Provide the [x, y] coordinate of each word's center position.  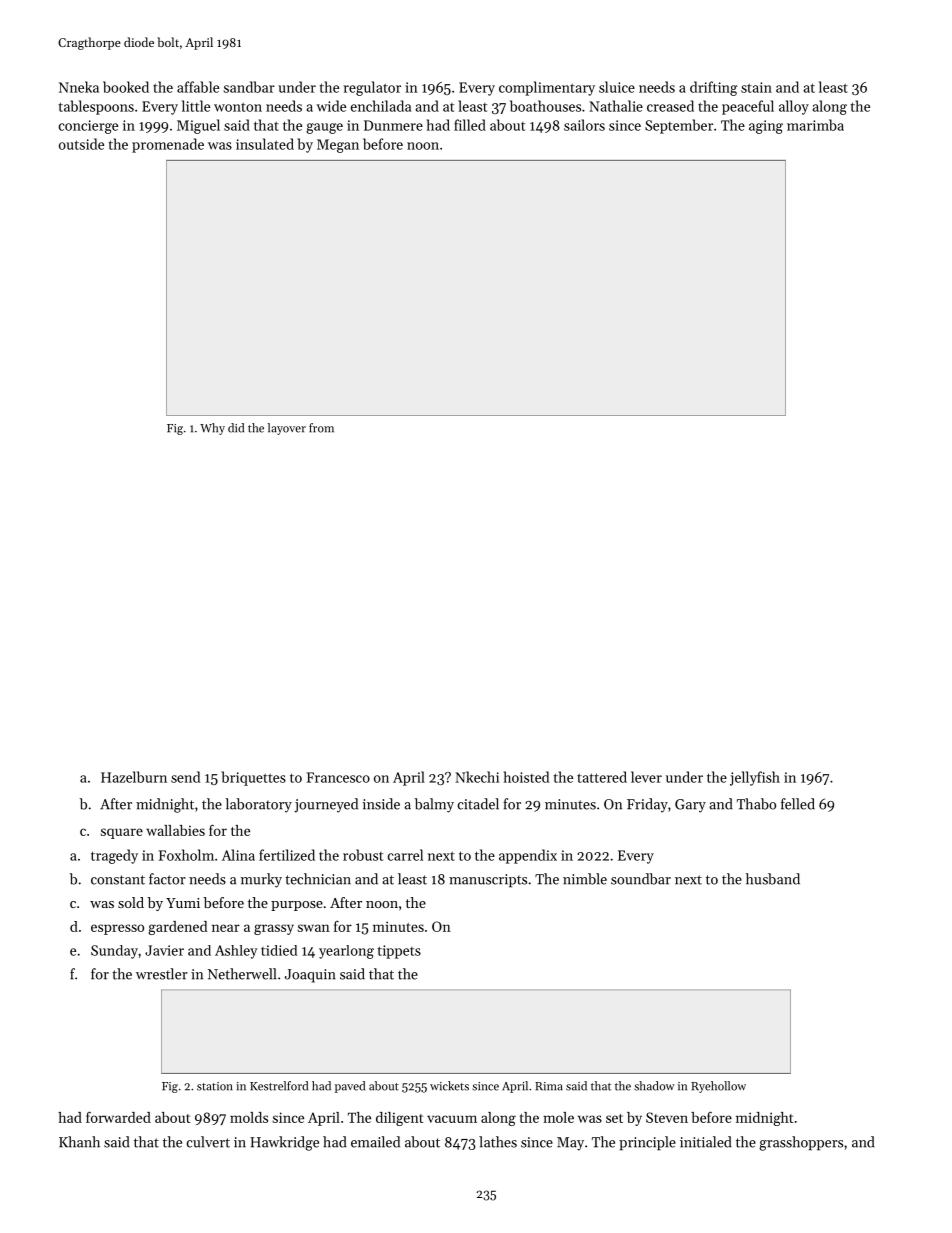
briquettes [253, 778]
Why [212, 429]
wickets [449, 1086]
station [214, 1086]
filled [470, 125]
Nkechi [477, 777]
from [321, 428]
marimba [815, 125]
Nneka [79, 87]
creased [670, 106]
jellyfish [755, 778]
